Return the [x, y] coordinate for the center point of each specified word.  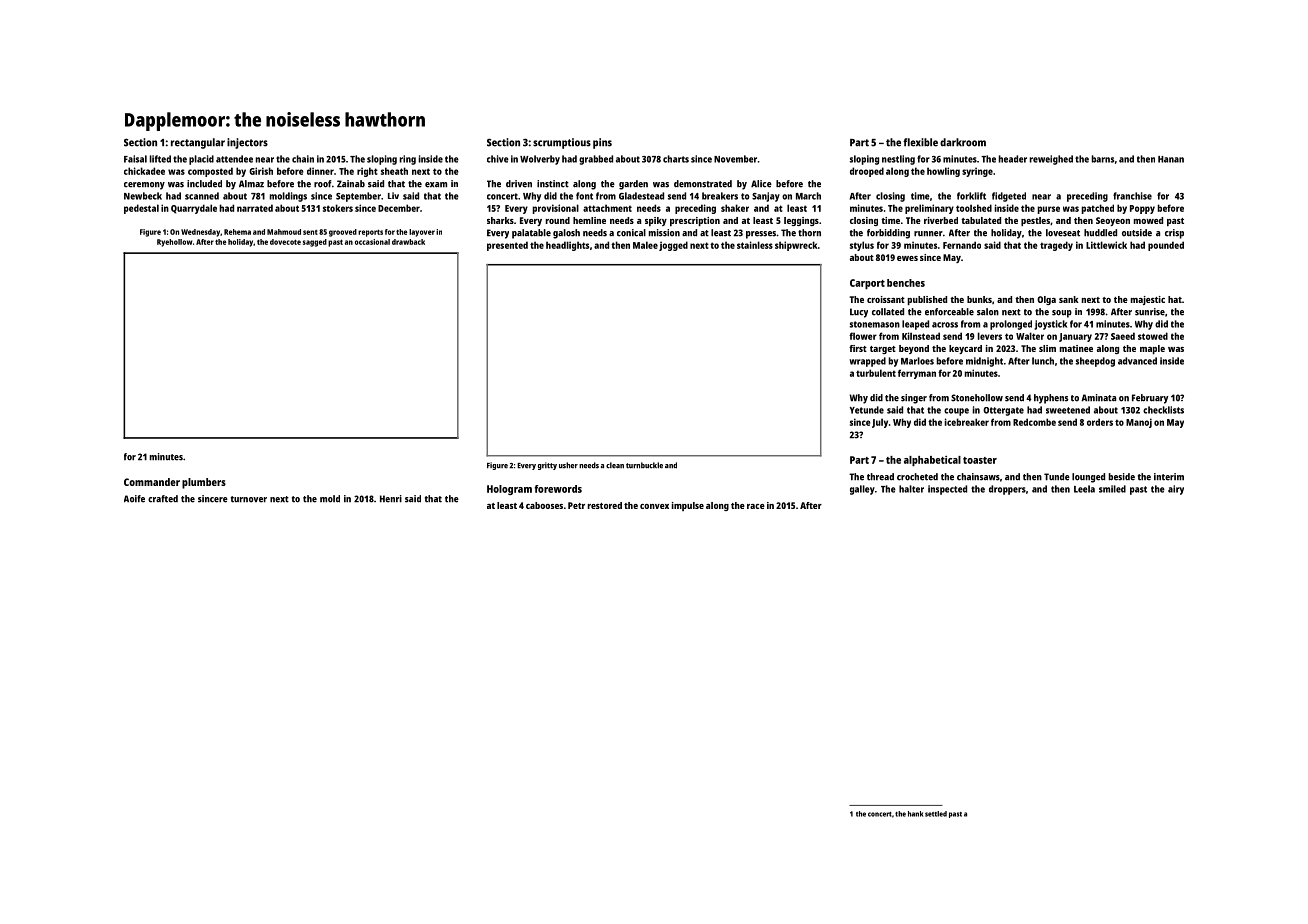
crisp [1174, 234]
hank [915, 814]
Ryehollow [174, 243]
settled [936, 814]
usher [568, 465]
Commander [152, 482]
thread [880, 477]
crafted [163, 499]
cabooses [544, 505]
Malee [645, 245]
